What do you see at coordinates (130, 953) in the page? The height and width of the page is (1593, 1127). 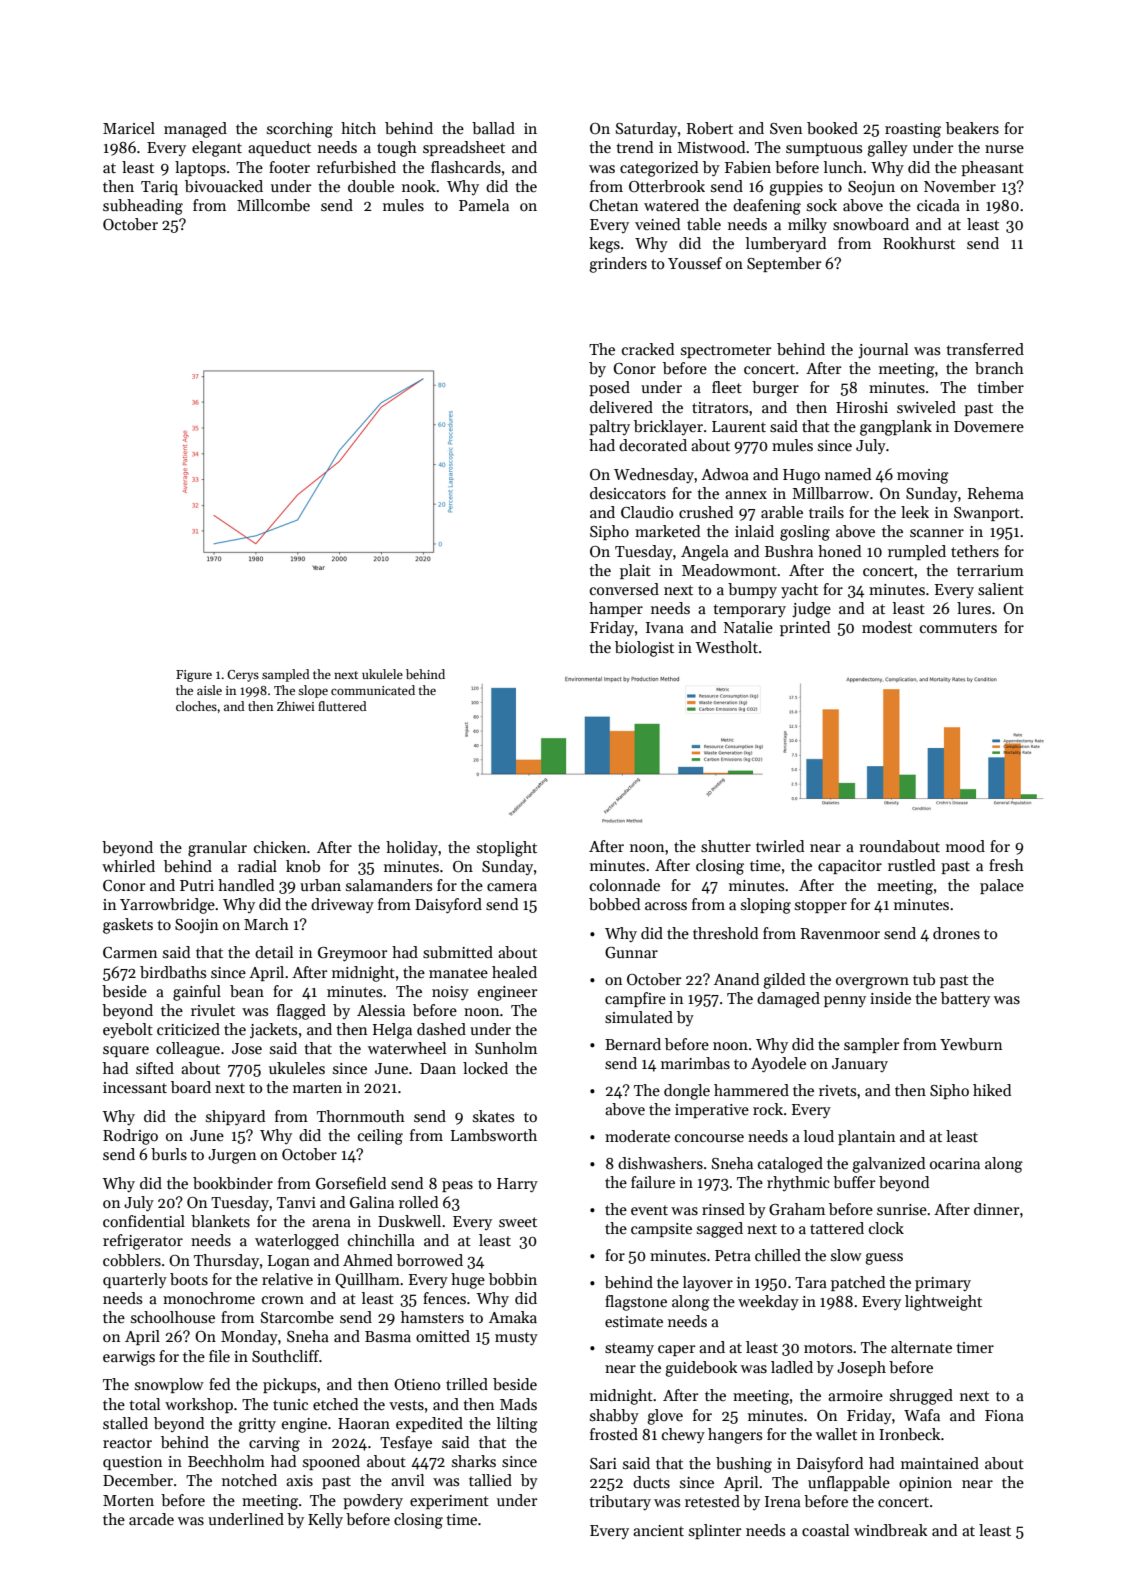 I see `Carmen` at bounding box center [130, 953].
